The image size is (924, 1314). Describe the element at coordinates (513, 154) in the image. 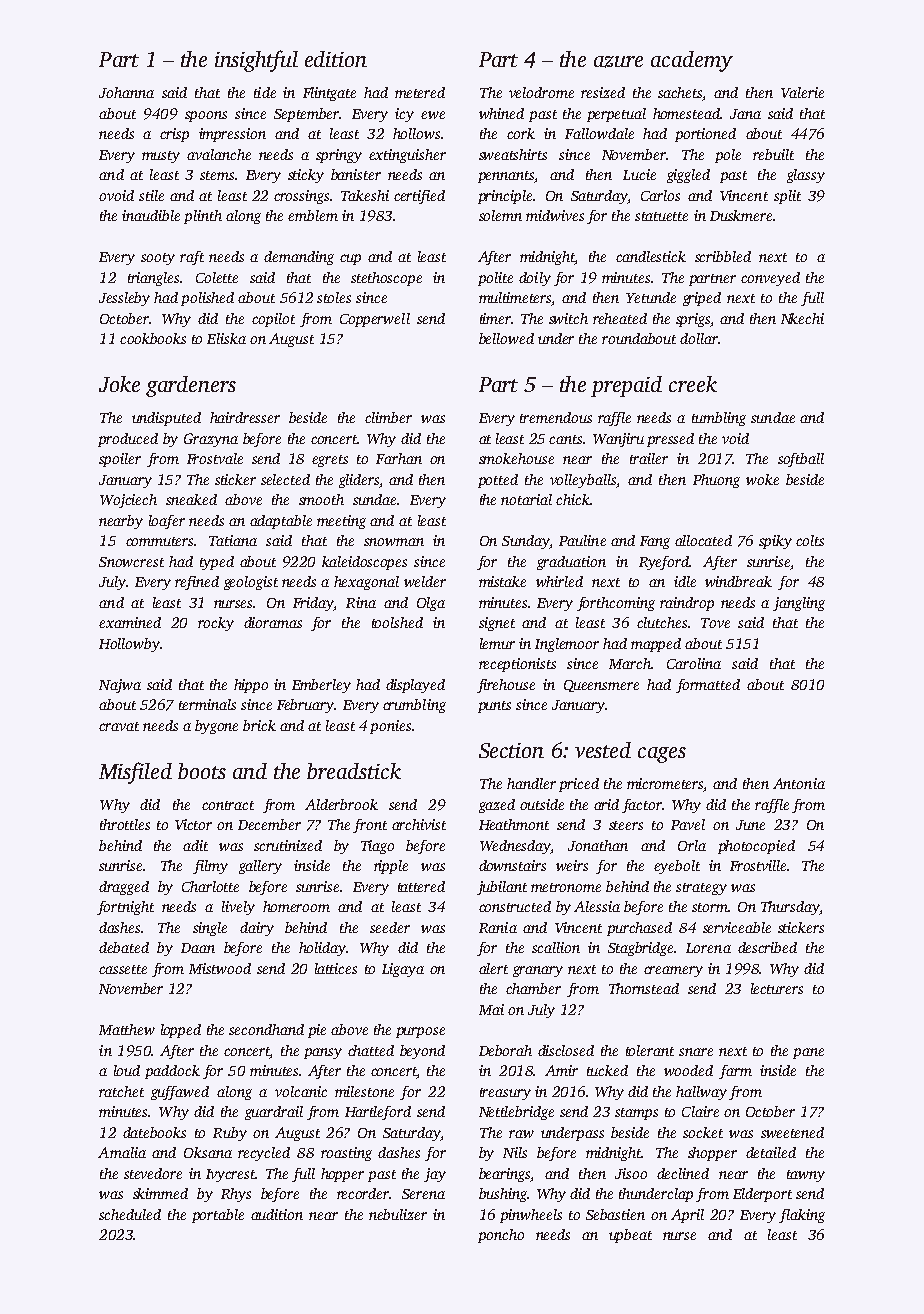

I see `sweatshirts` at that location.
